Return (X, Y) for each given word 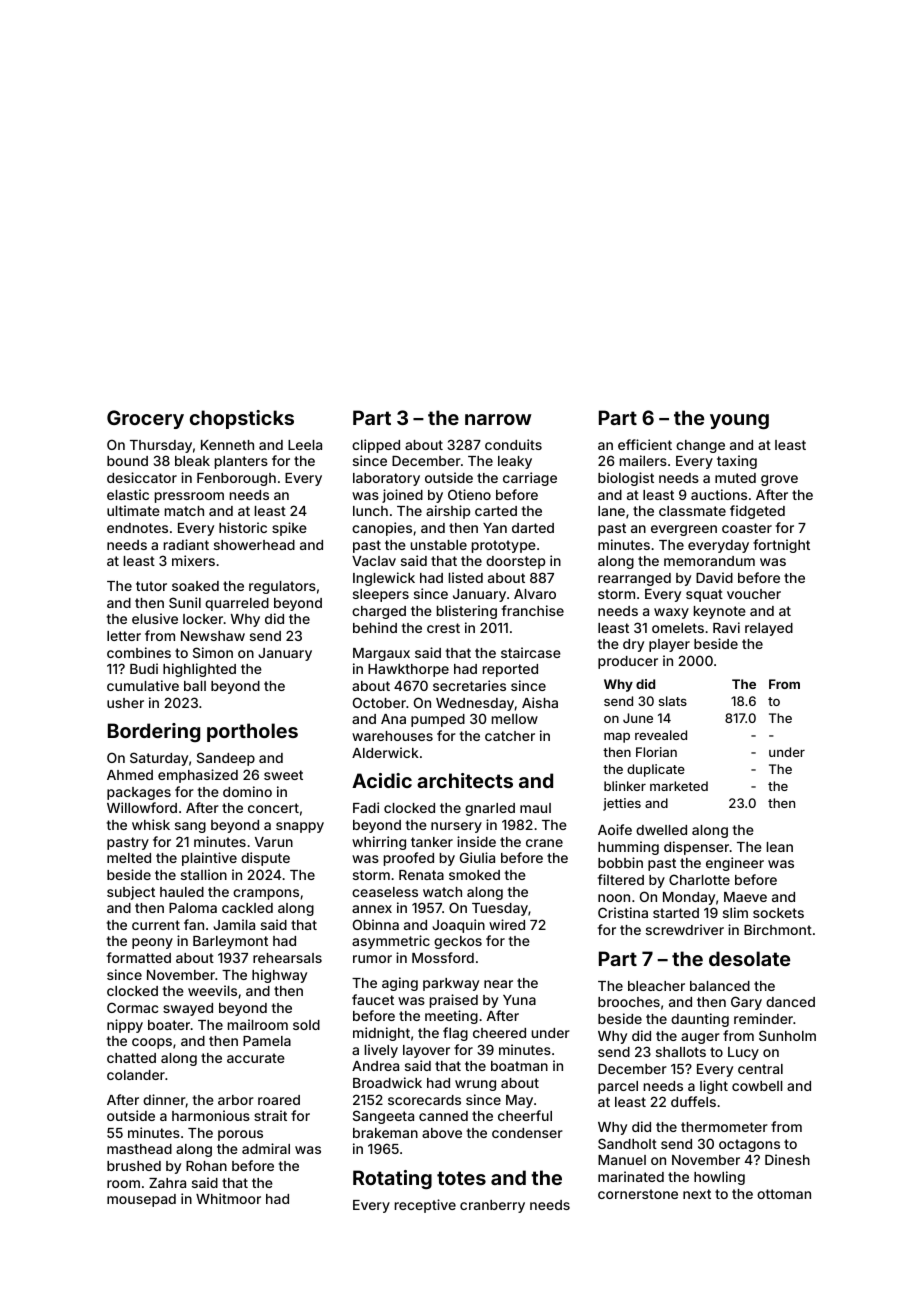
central (760, 1069)
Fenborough (236, 479)
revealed (661, 735)
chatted (131, 1058)
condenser (527, 1133)
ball (195, 686)
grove (779, 480)
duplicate (656, 770)
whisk (151, 824)
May (519, 1101)
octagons (749, 1145)
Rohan (206, 1166)
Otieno (469, 494)
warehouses (392, 736)
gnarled (490, 809)
